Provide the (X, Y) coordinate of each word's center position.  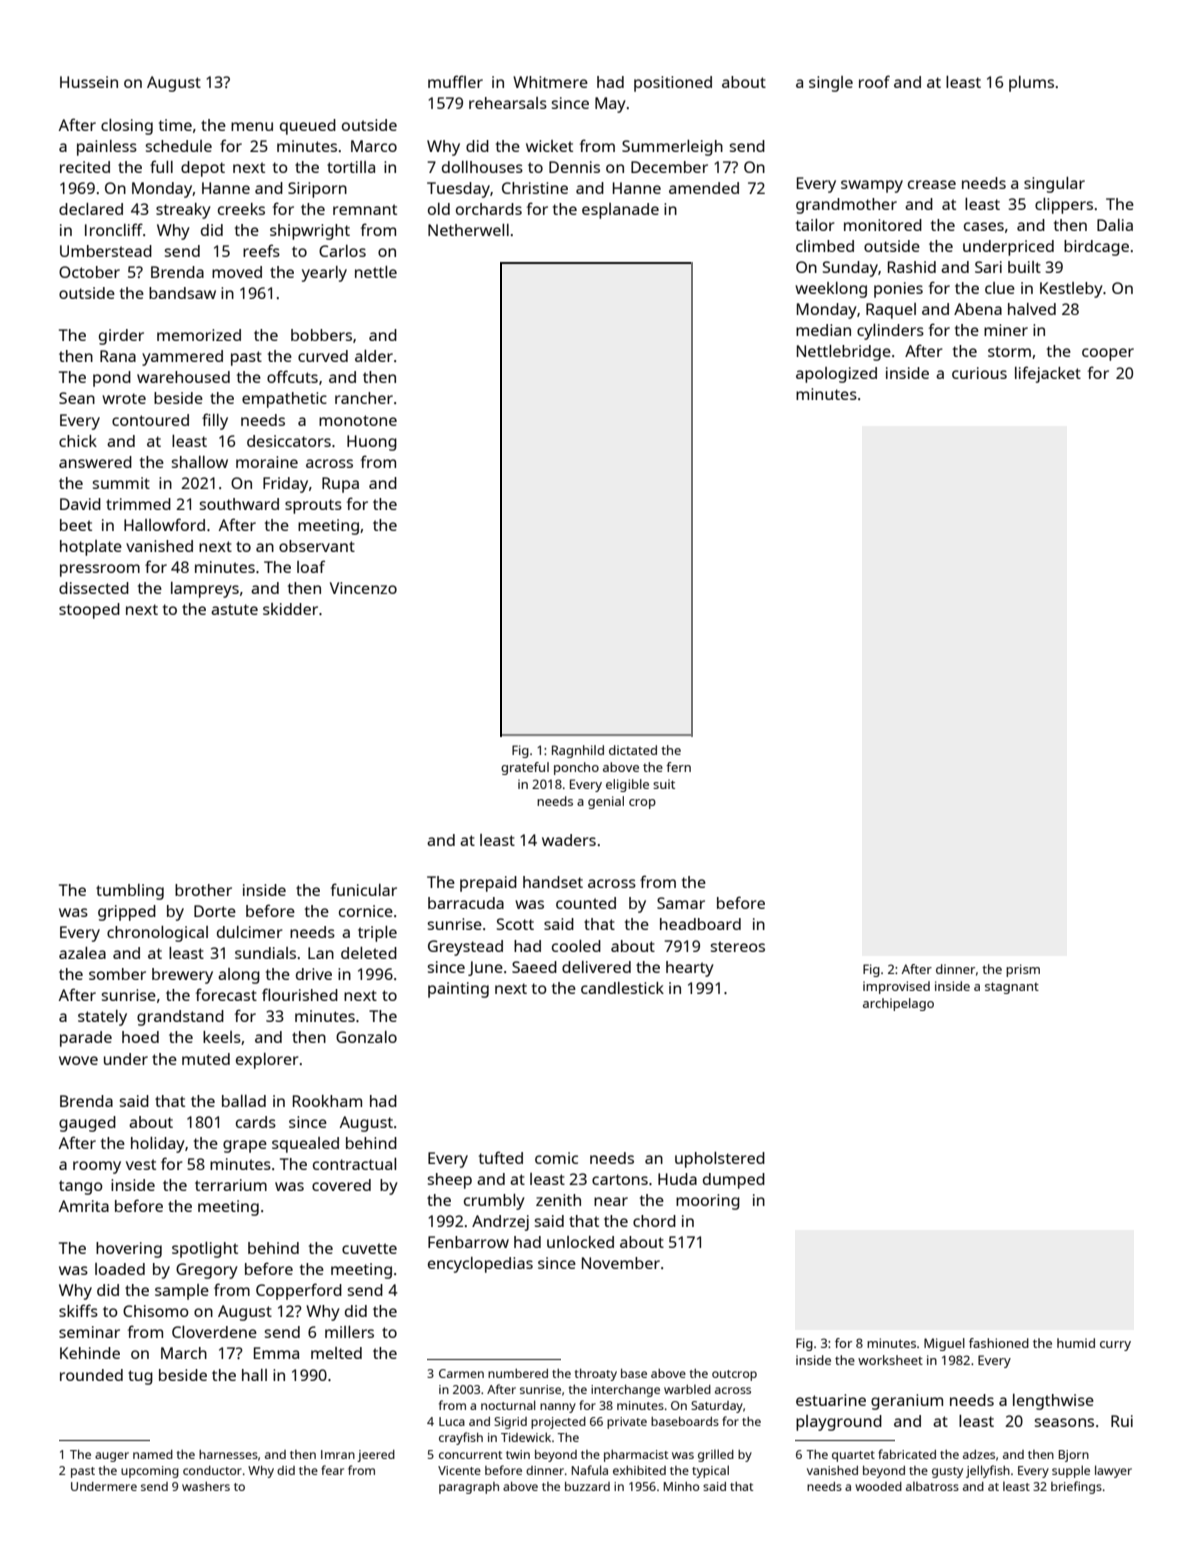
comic (556, 1158)
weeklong (831, 290)
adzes (979, 1454)
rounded (91, 1375)
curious (979, 373)
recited (85, 167)
